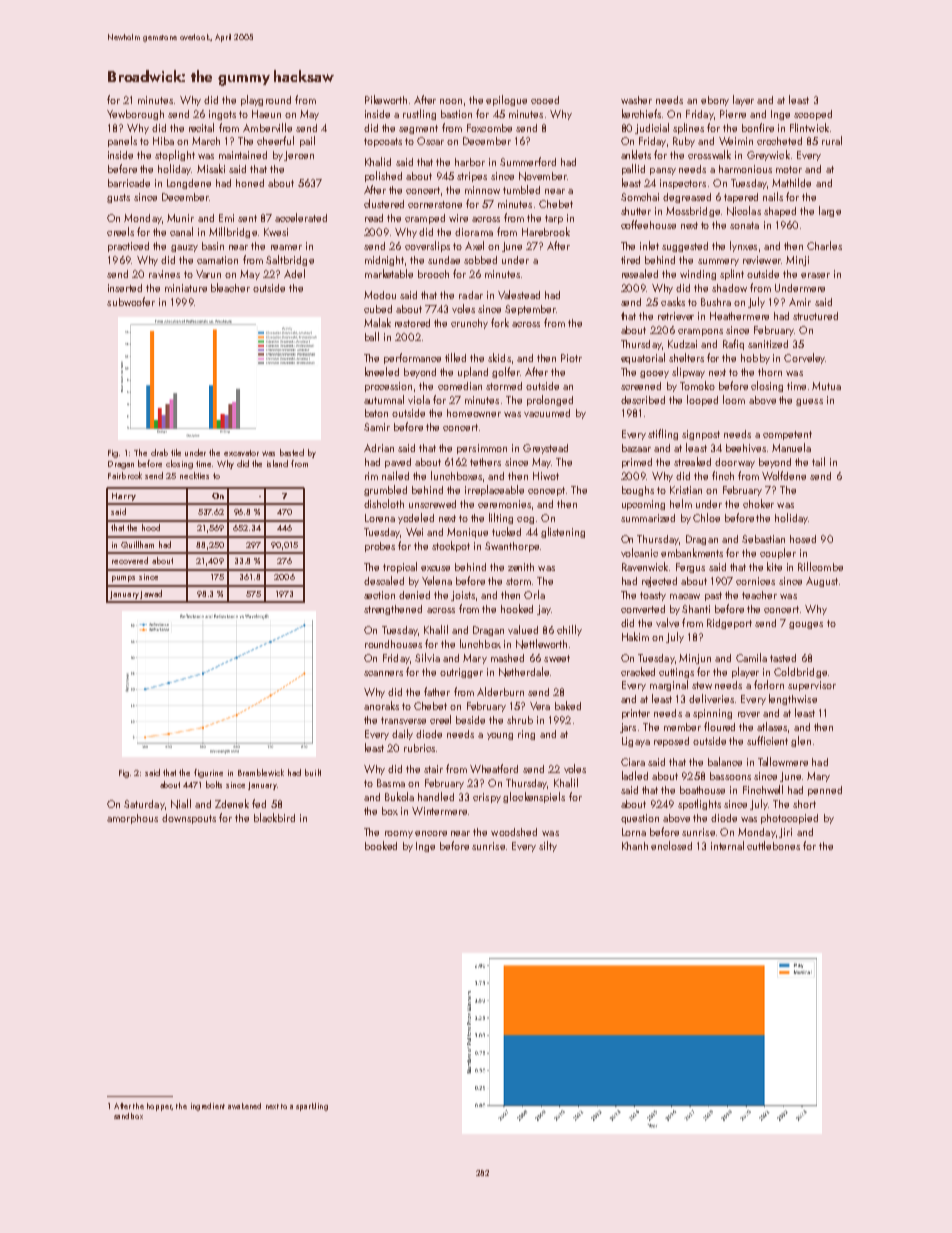 This screenshot has height=1233, width=952. I want to click on hopper, so click(159, 1107).
